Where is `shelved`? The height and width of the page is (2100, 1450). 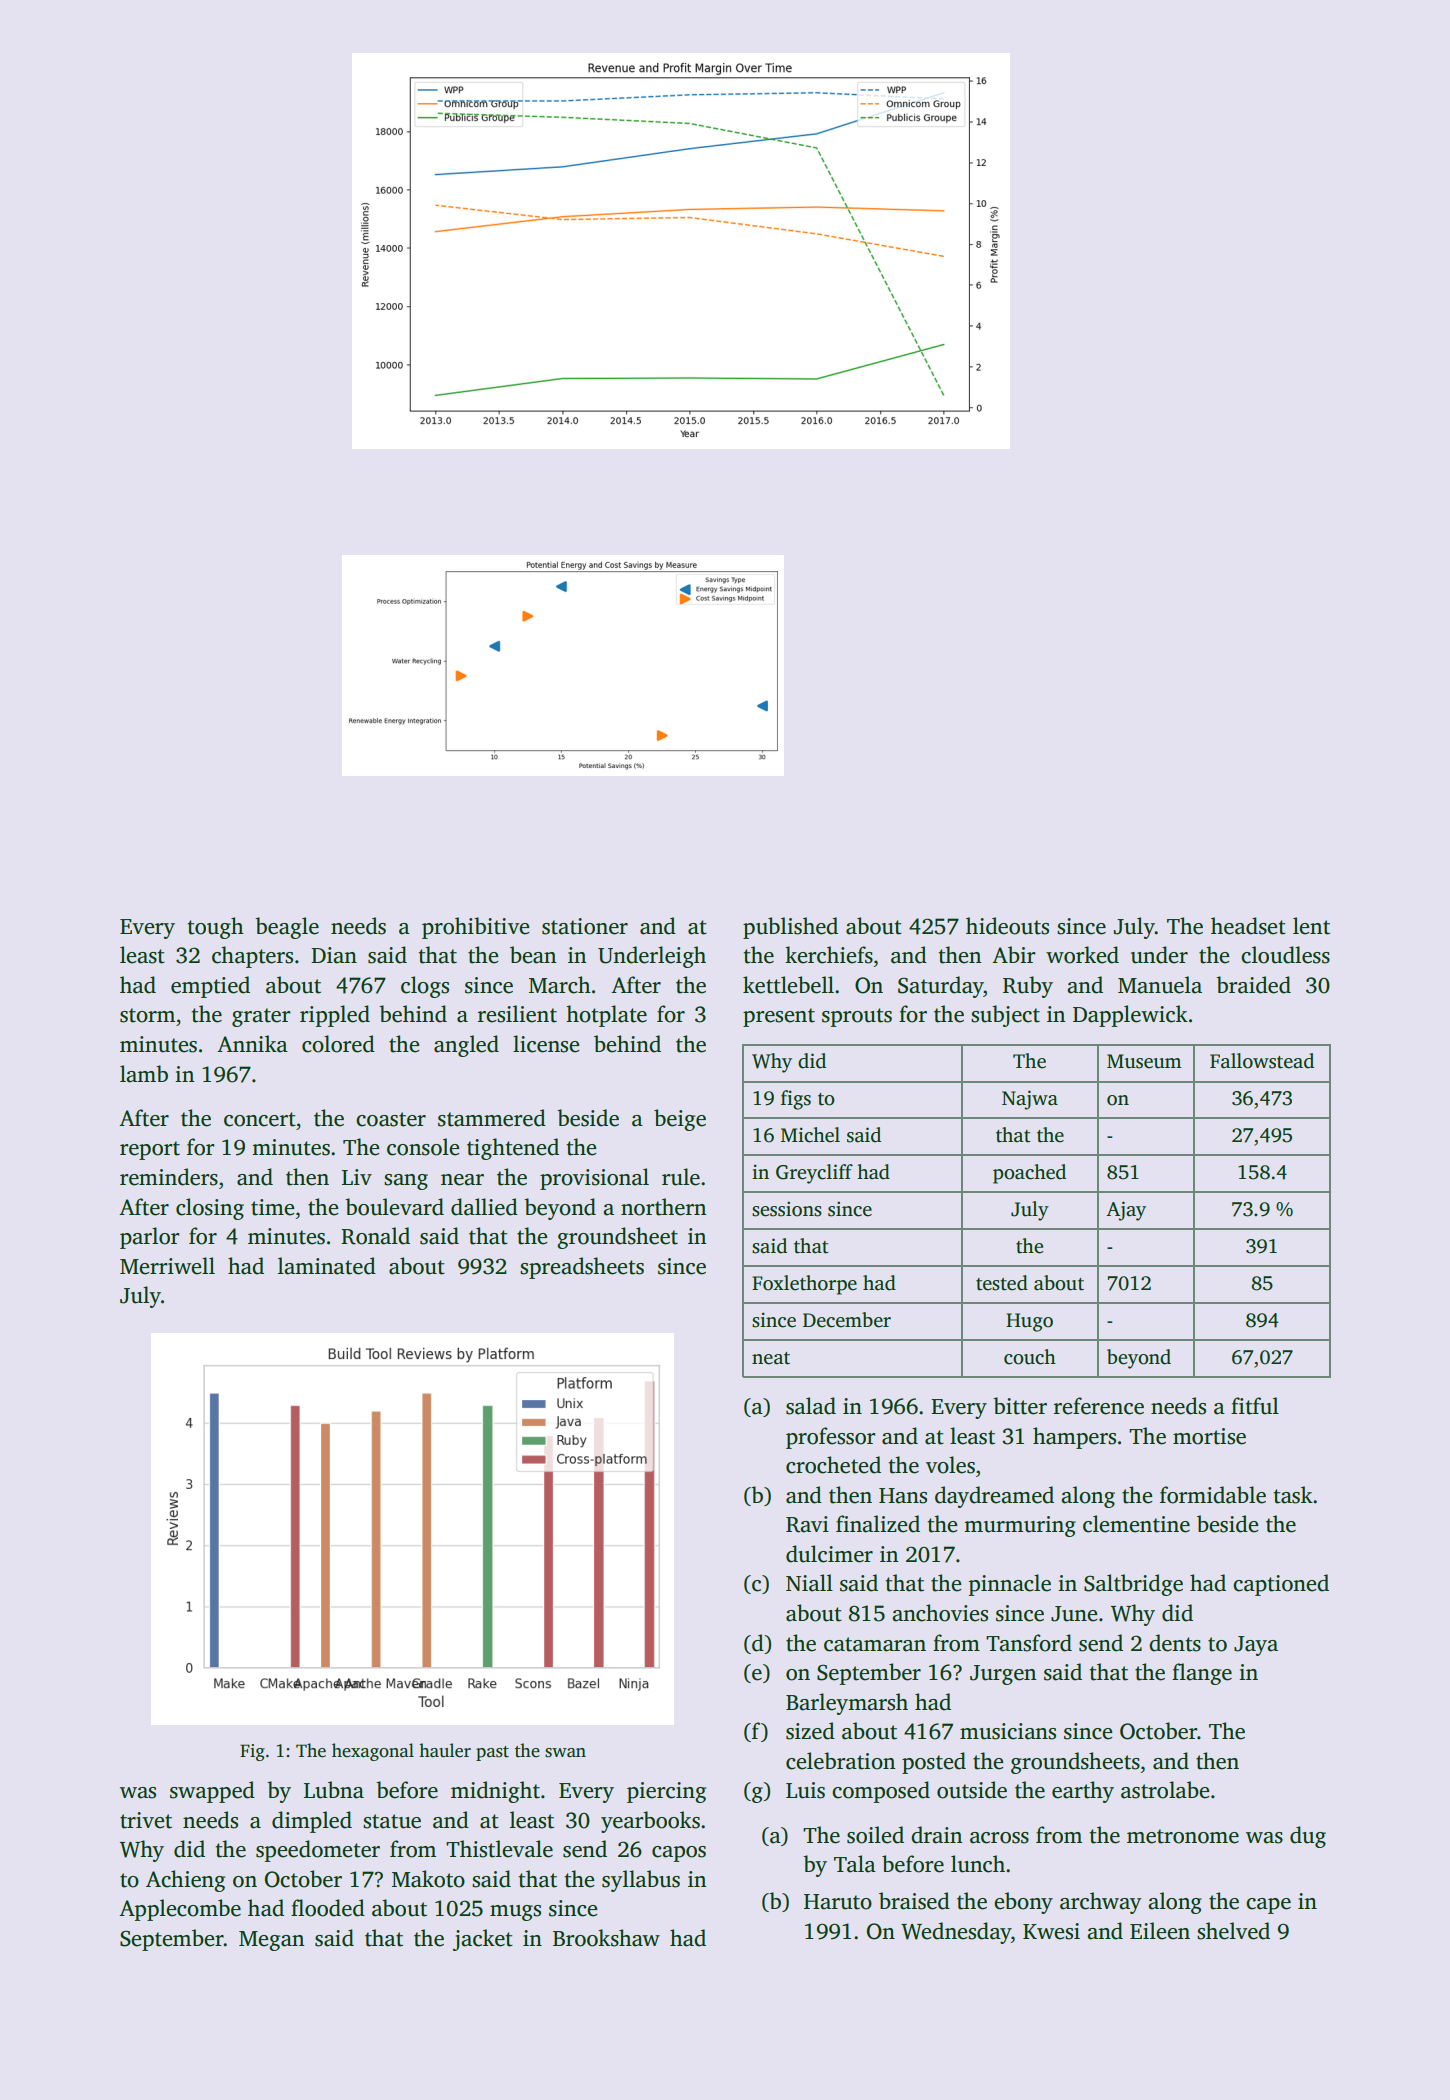 shelved is located at coordinates (1233, 1931).
